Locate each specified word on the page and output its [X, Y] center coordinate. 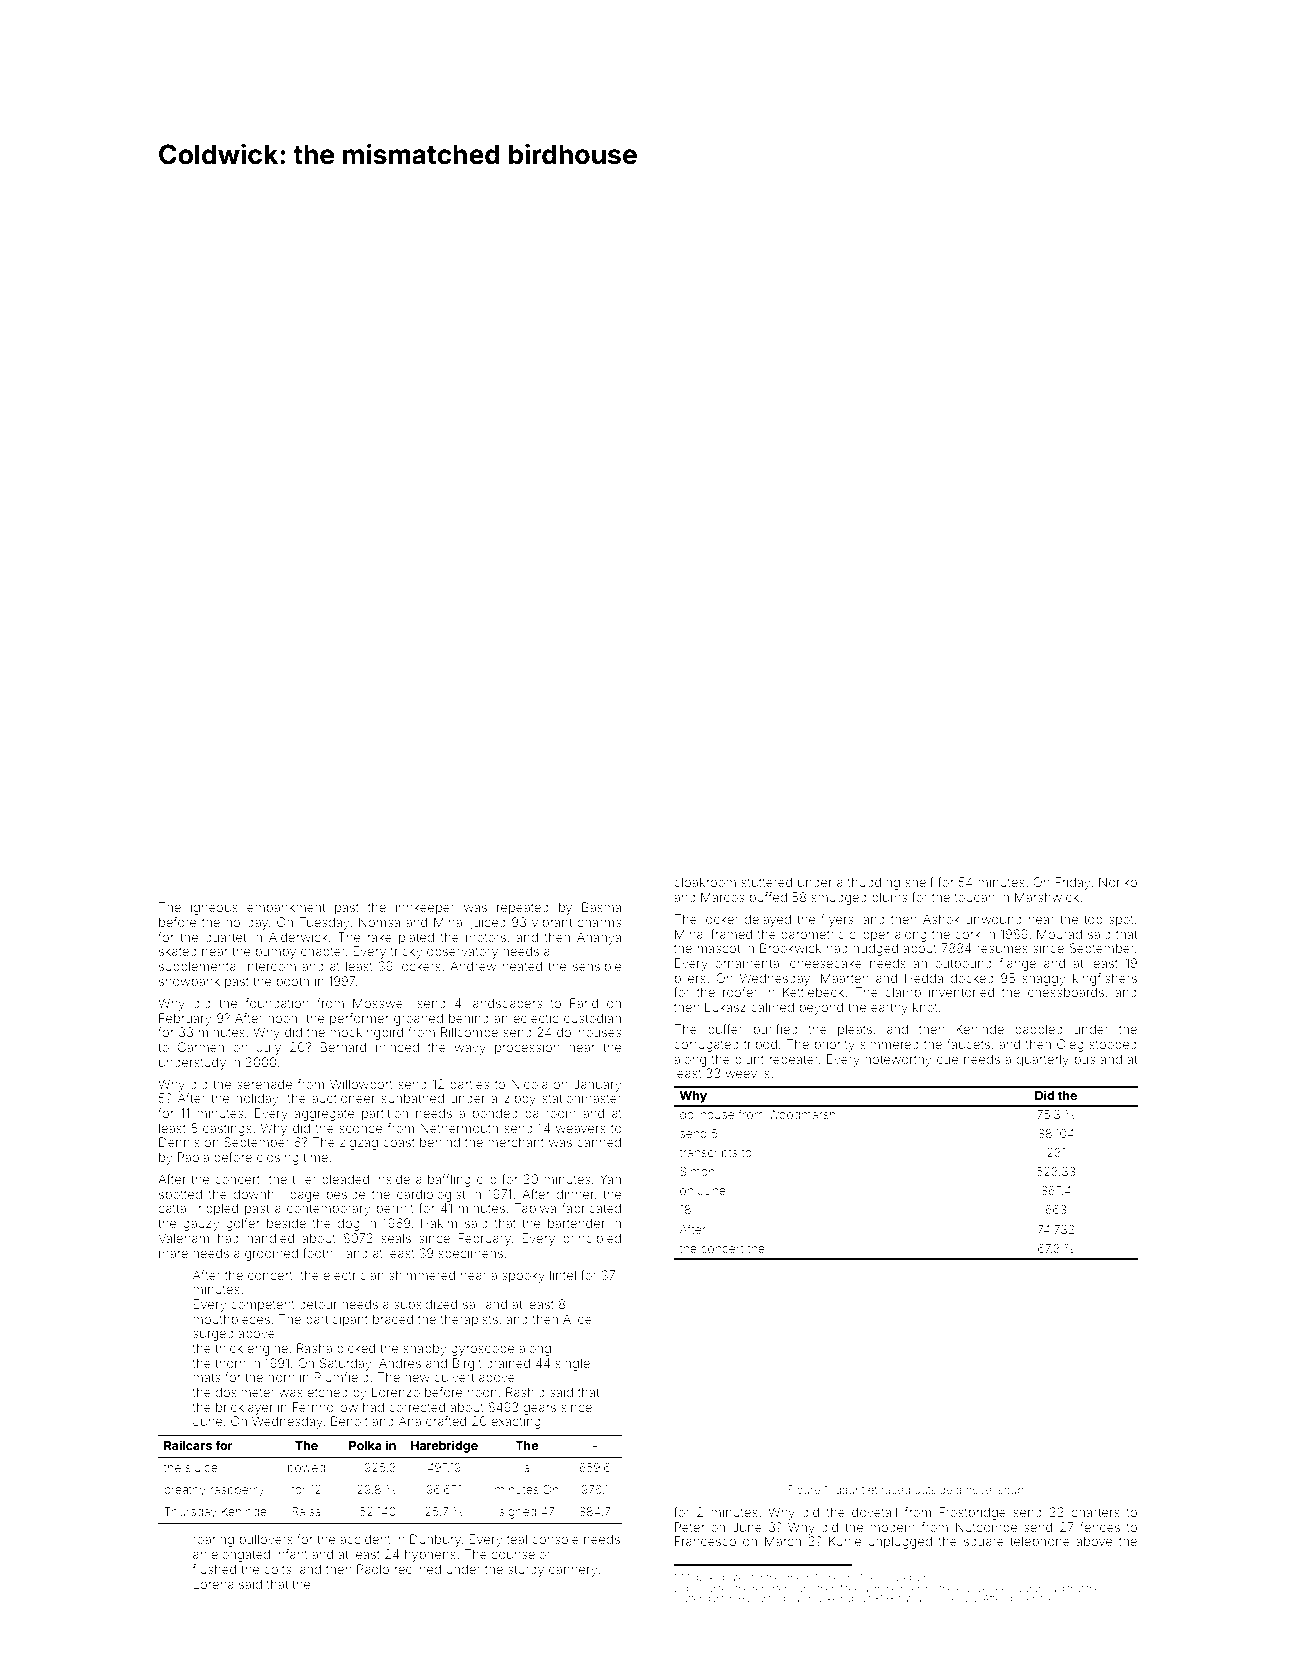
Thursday [190, 1513]
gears [539, 1409]
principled [592, 1239]
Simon [697, 1171]
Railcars [188, 1445]
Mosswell [380, 1003]
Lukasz [725, 1007]
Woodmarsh [802, 1114]
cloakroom [705, 882]
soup [1011, 1491]
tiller [304, 1179]
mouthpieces [231, 1320]
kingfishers [1105, 979]
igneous [214, 908]
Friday [1072, 883]
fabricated [591, 1208]
